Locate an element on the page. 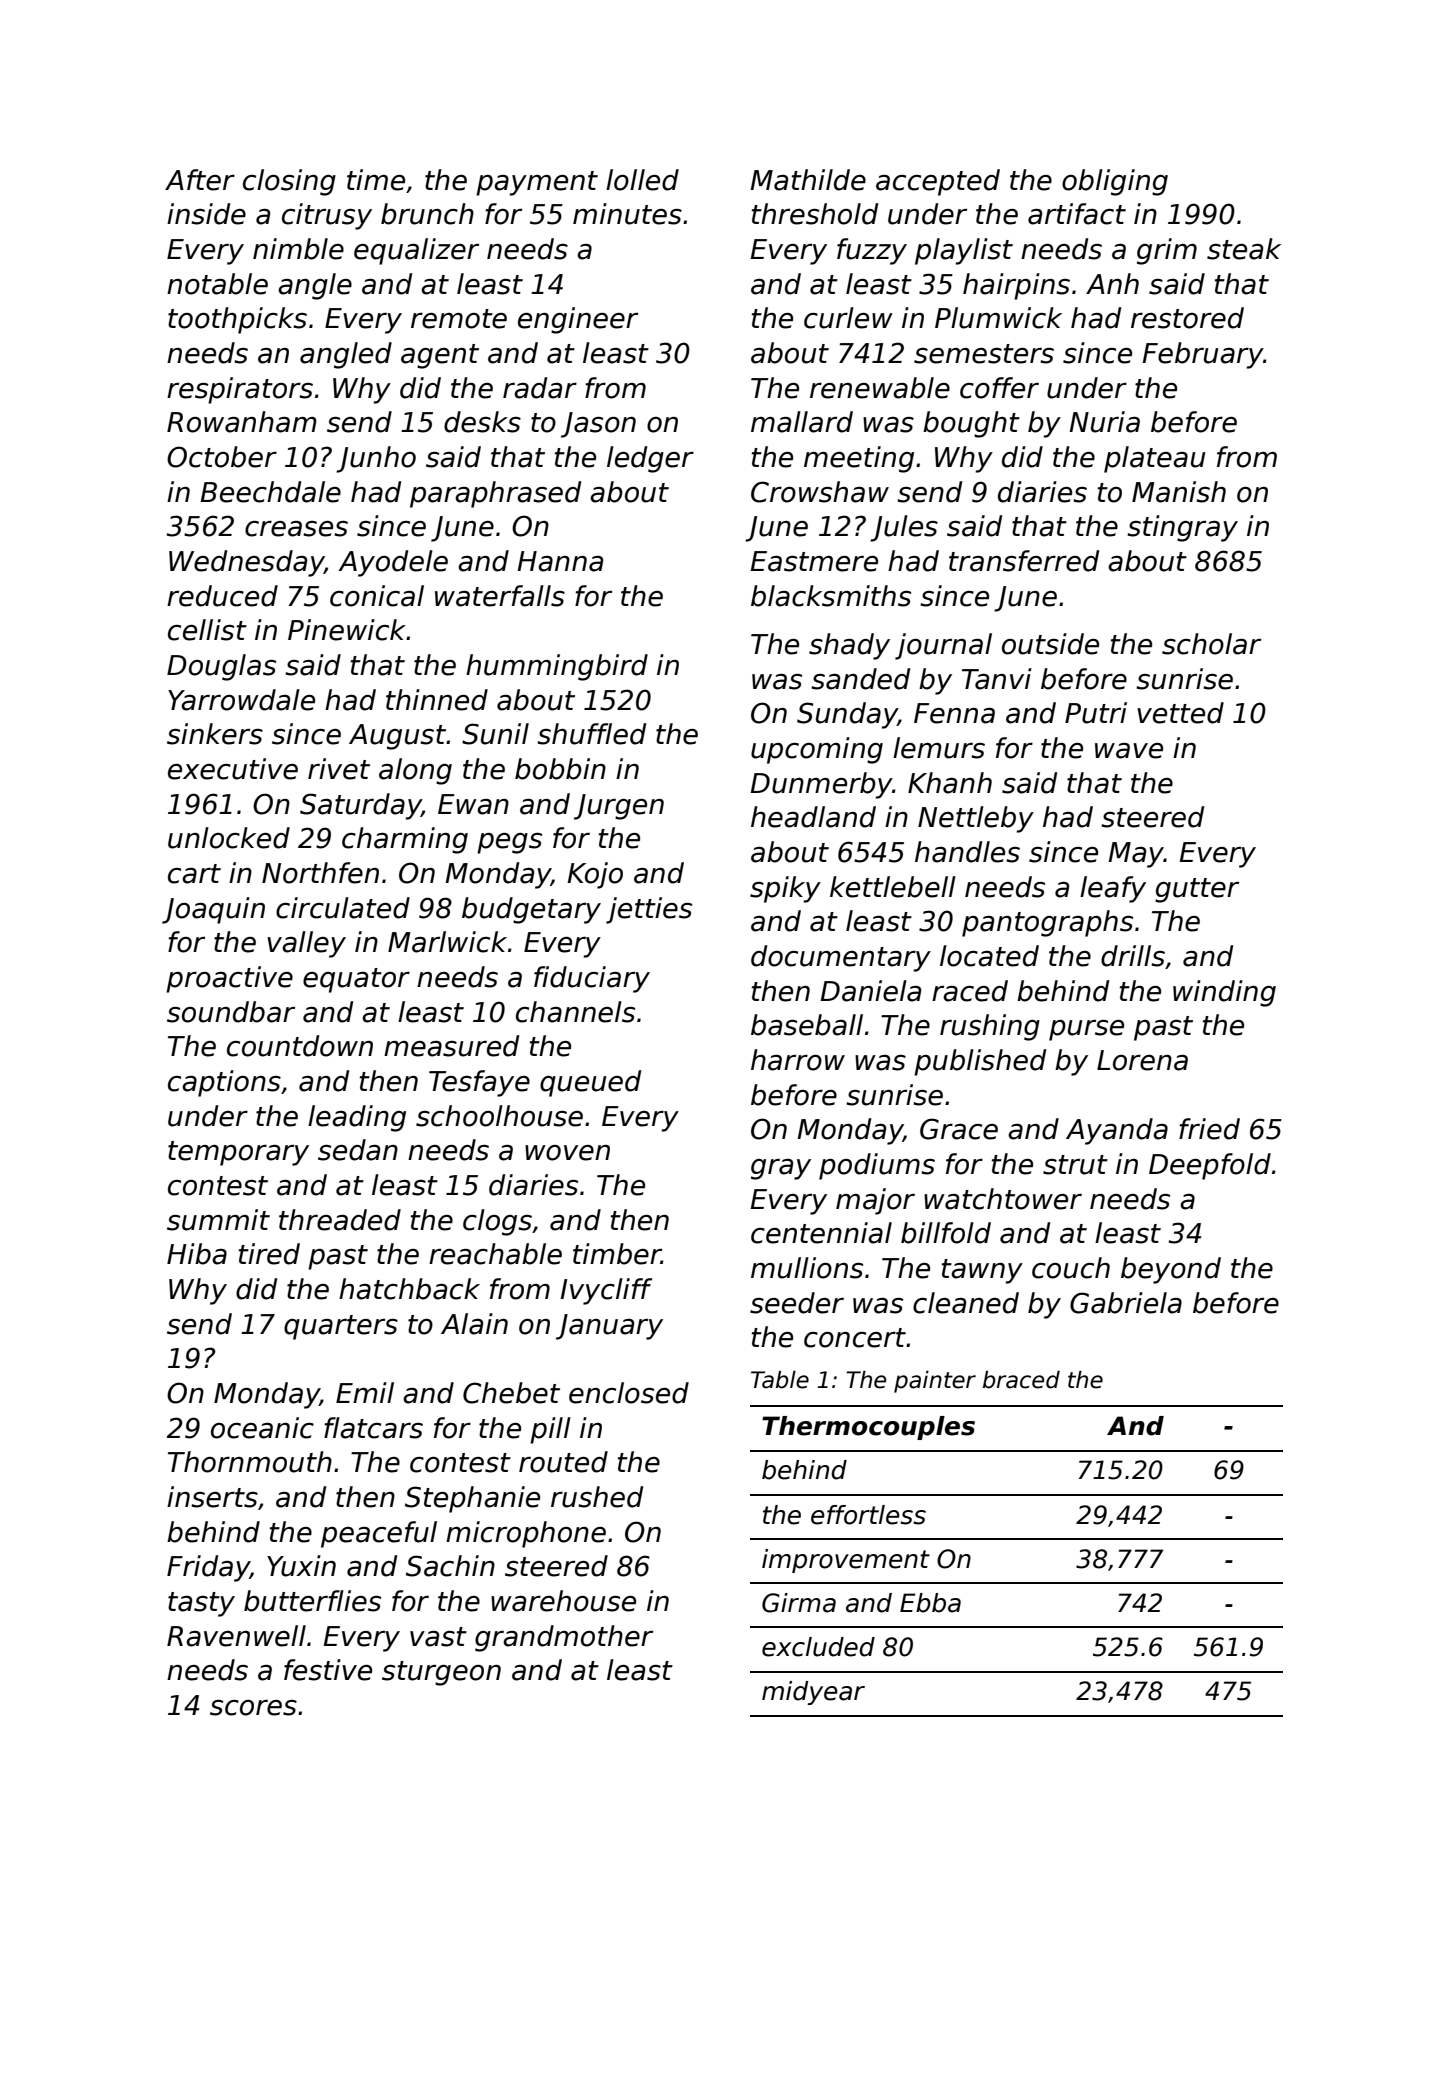  queued is located at coordinates (590, 1083).
